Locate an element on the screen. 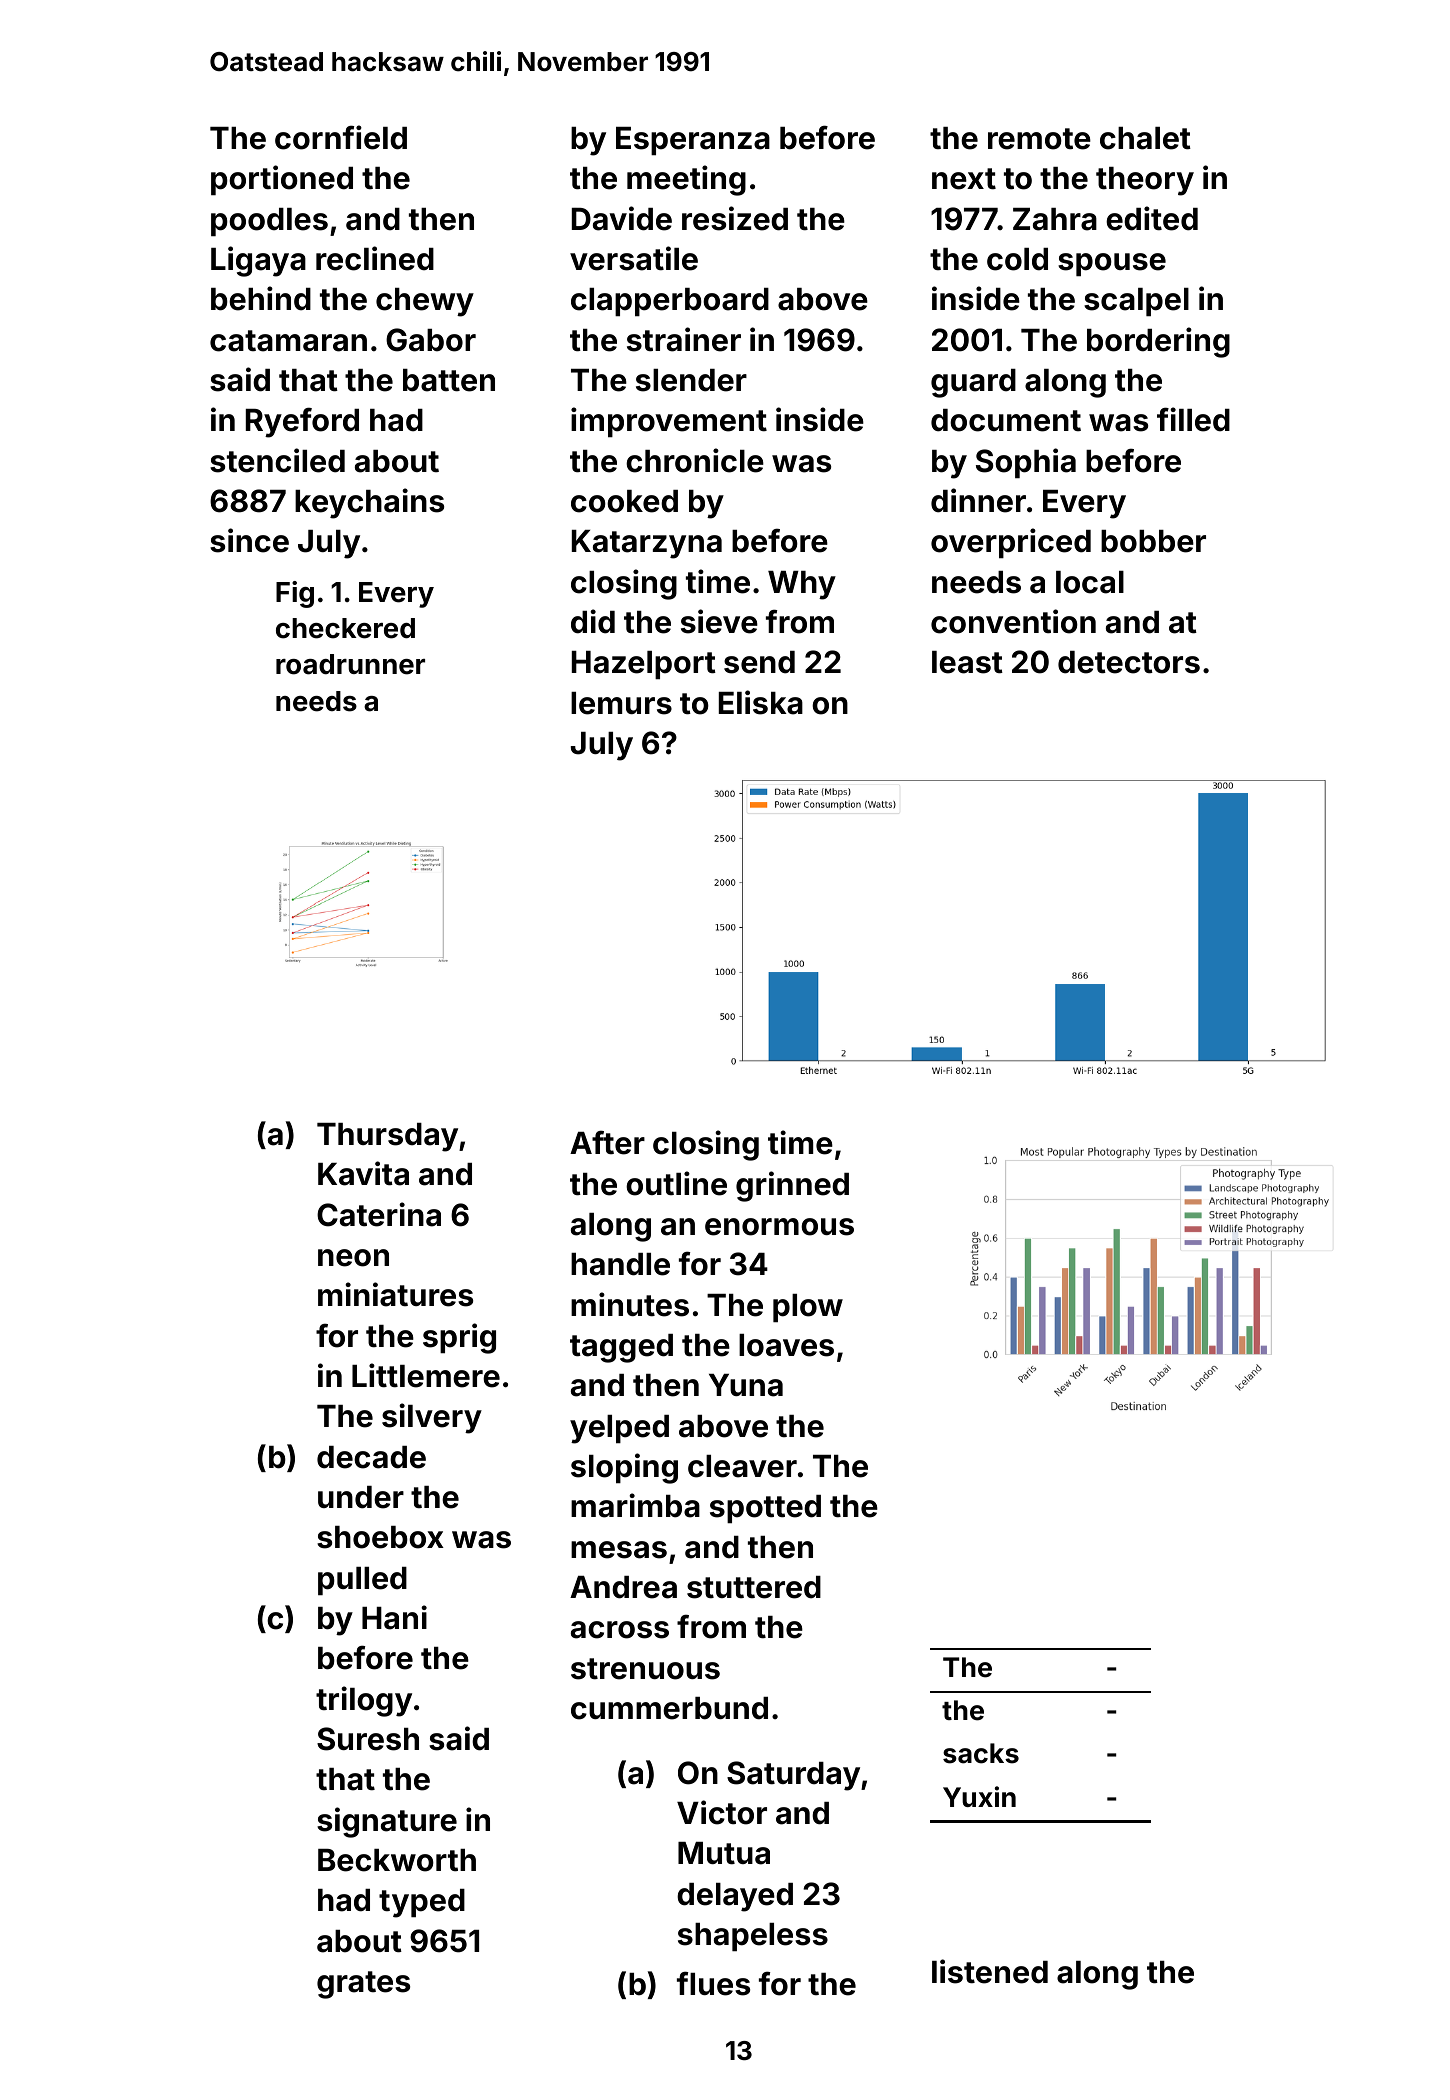 This screenshot has height=2100, width=1450. Suresh is located at coordinates (368, 1739).
